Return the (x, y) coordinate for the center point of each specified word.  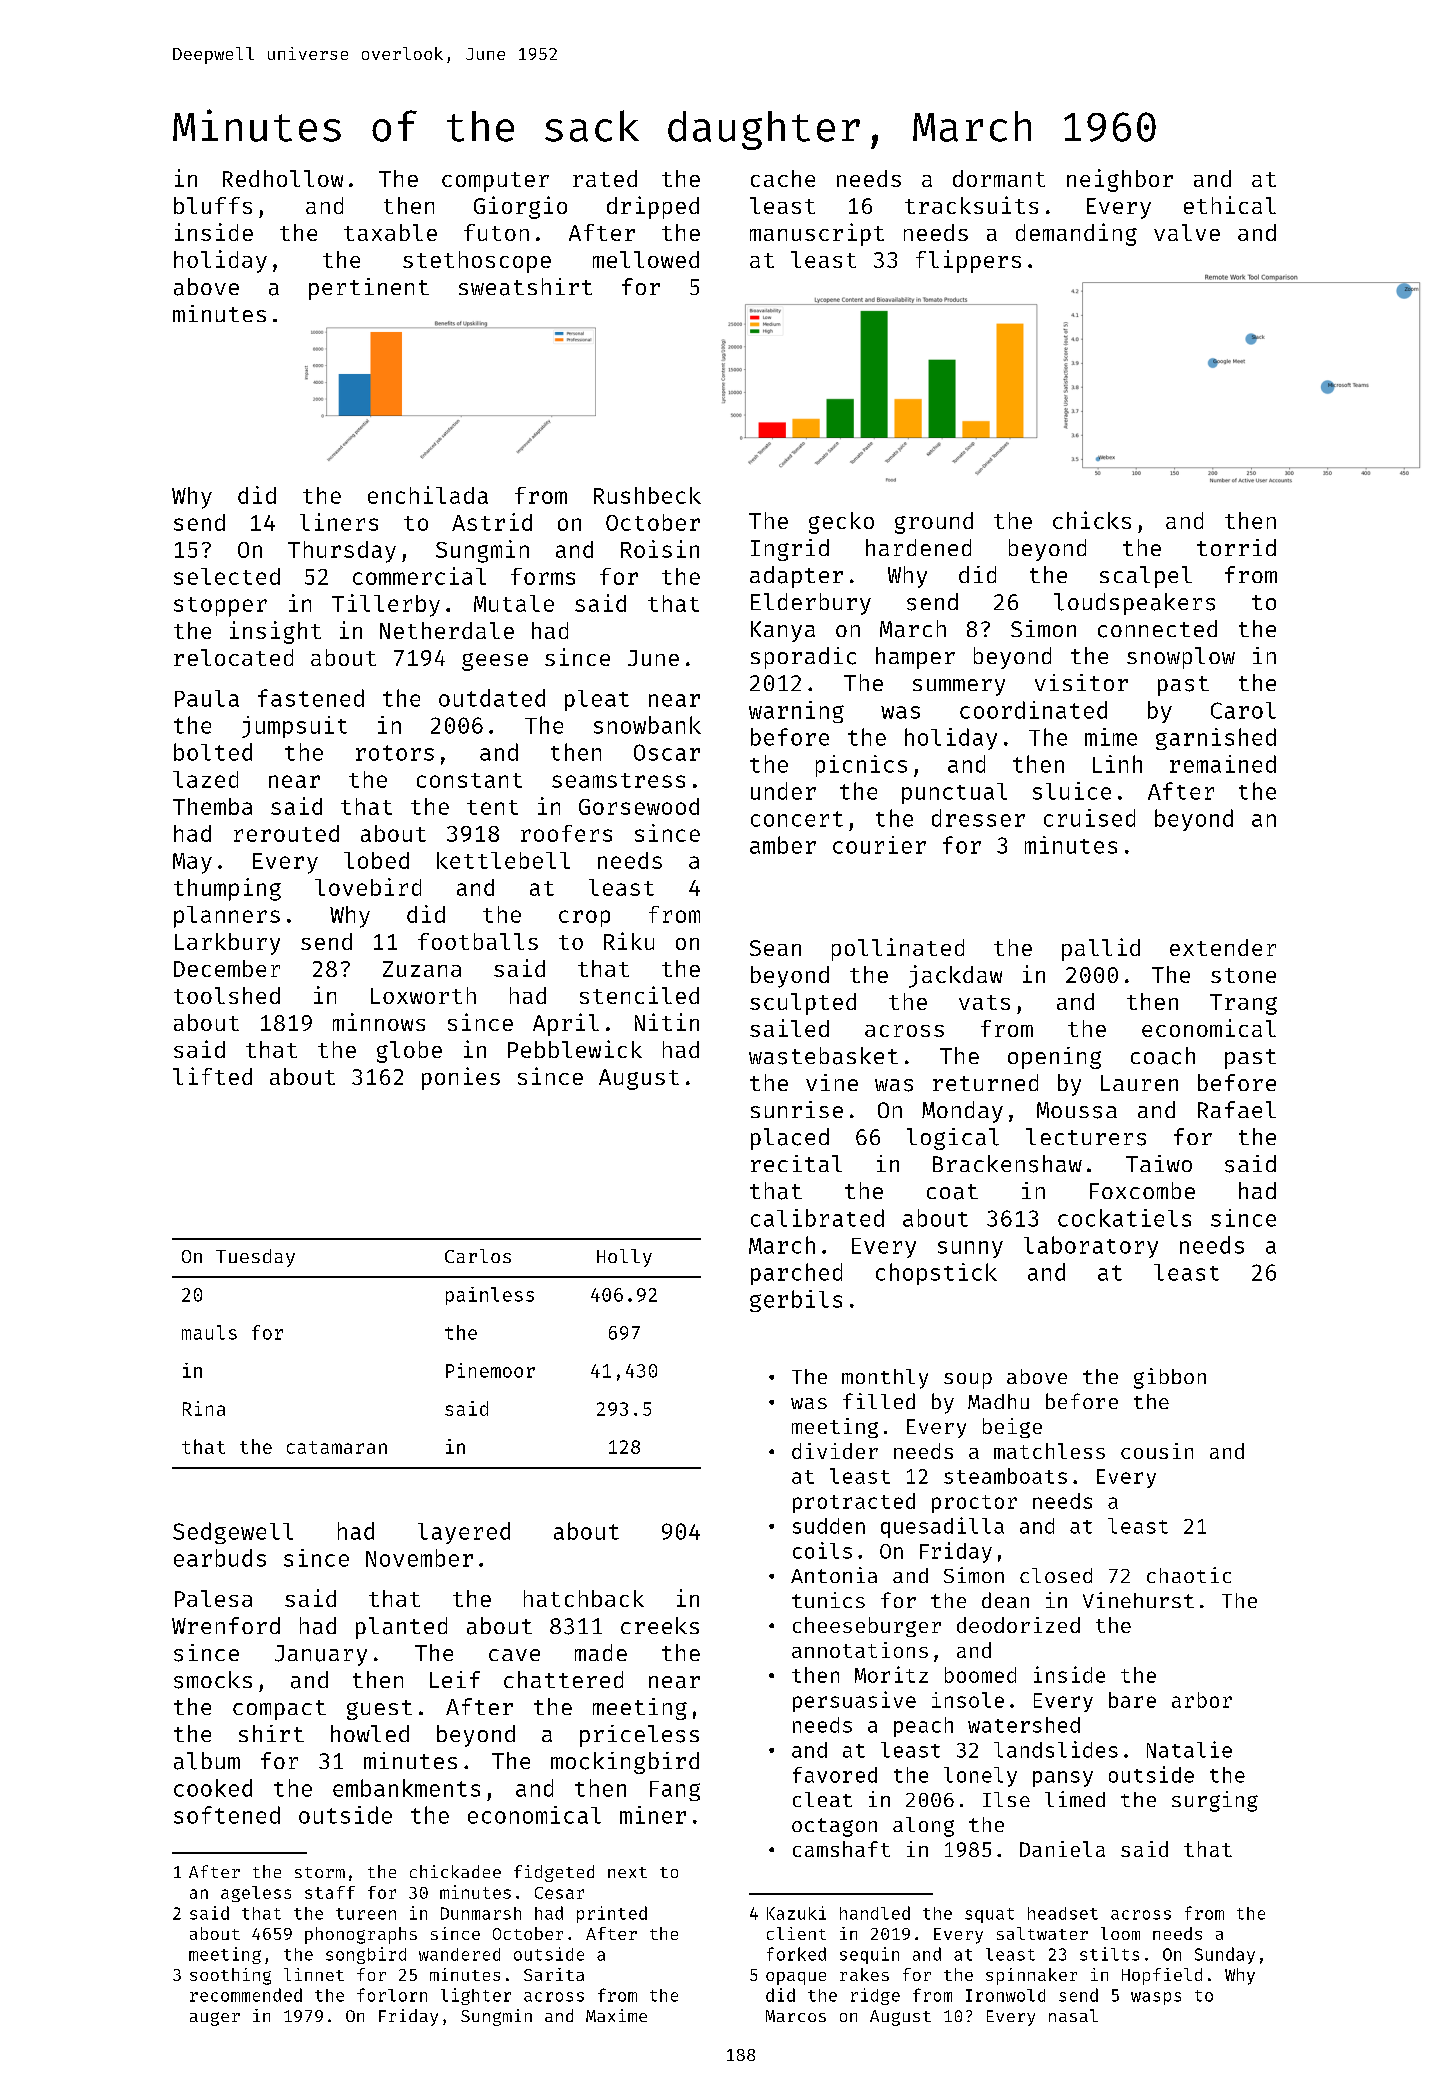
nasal (1073, 2015)
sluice (1072, 791)
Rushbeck (647, 495)
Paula (207, 698)
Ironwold (1005, 1995)
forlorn (392, 1995)
